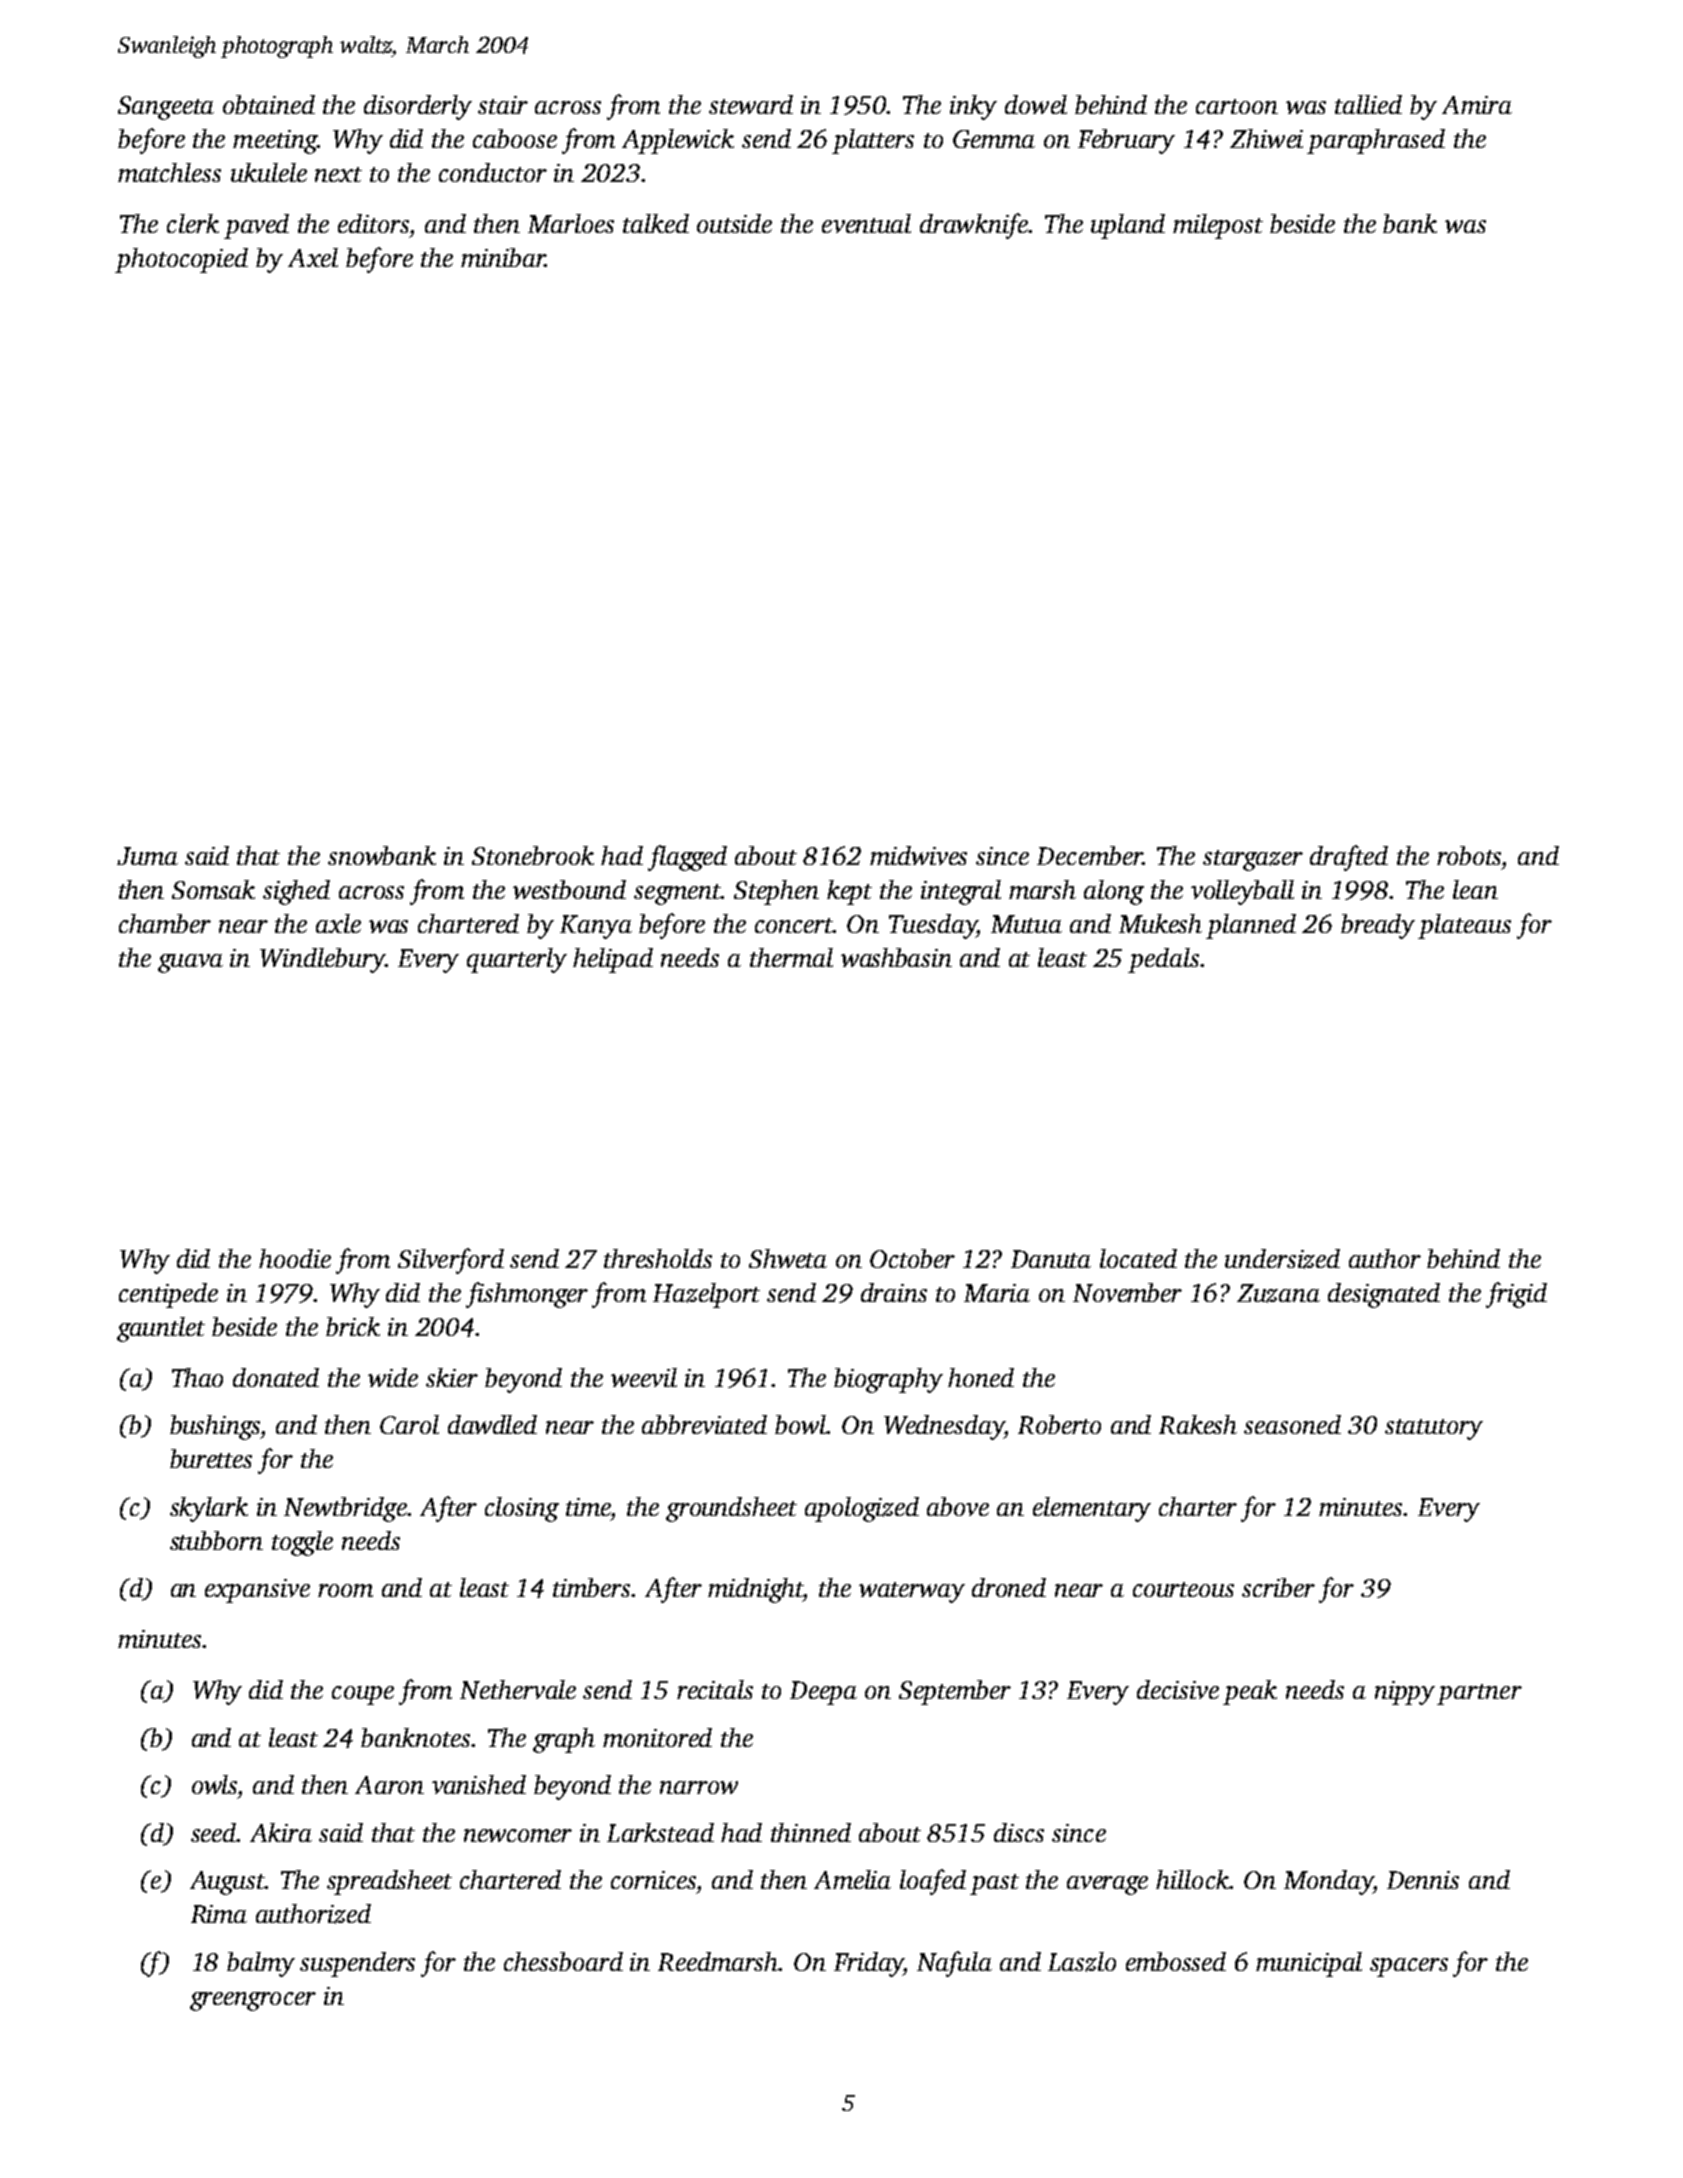 The image size is (1683, 2178). Describe the element at coordinates (1469, 855) in the page. I see `robots` at that location.
